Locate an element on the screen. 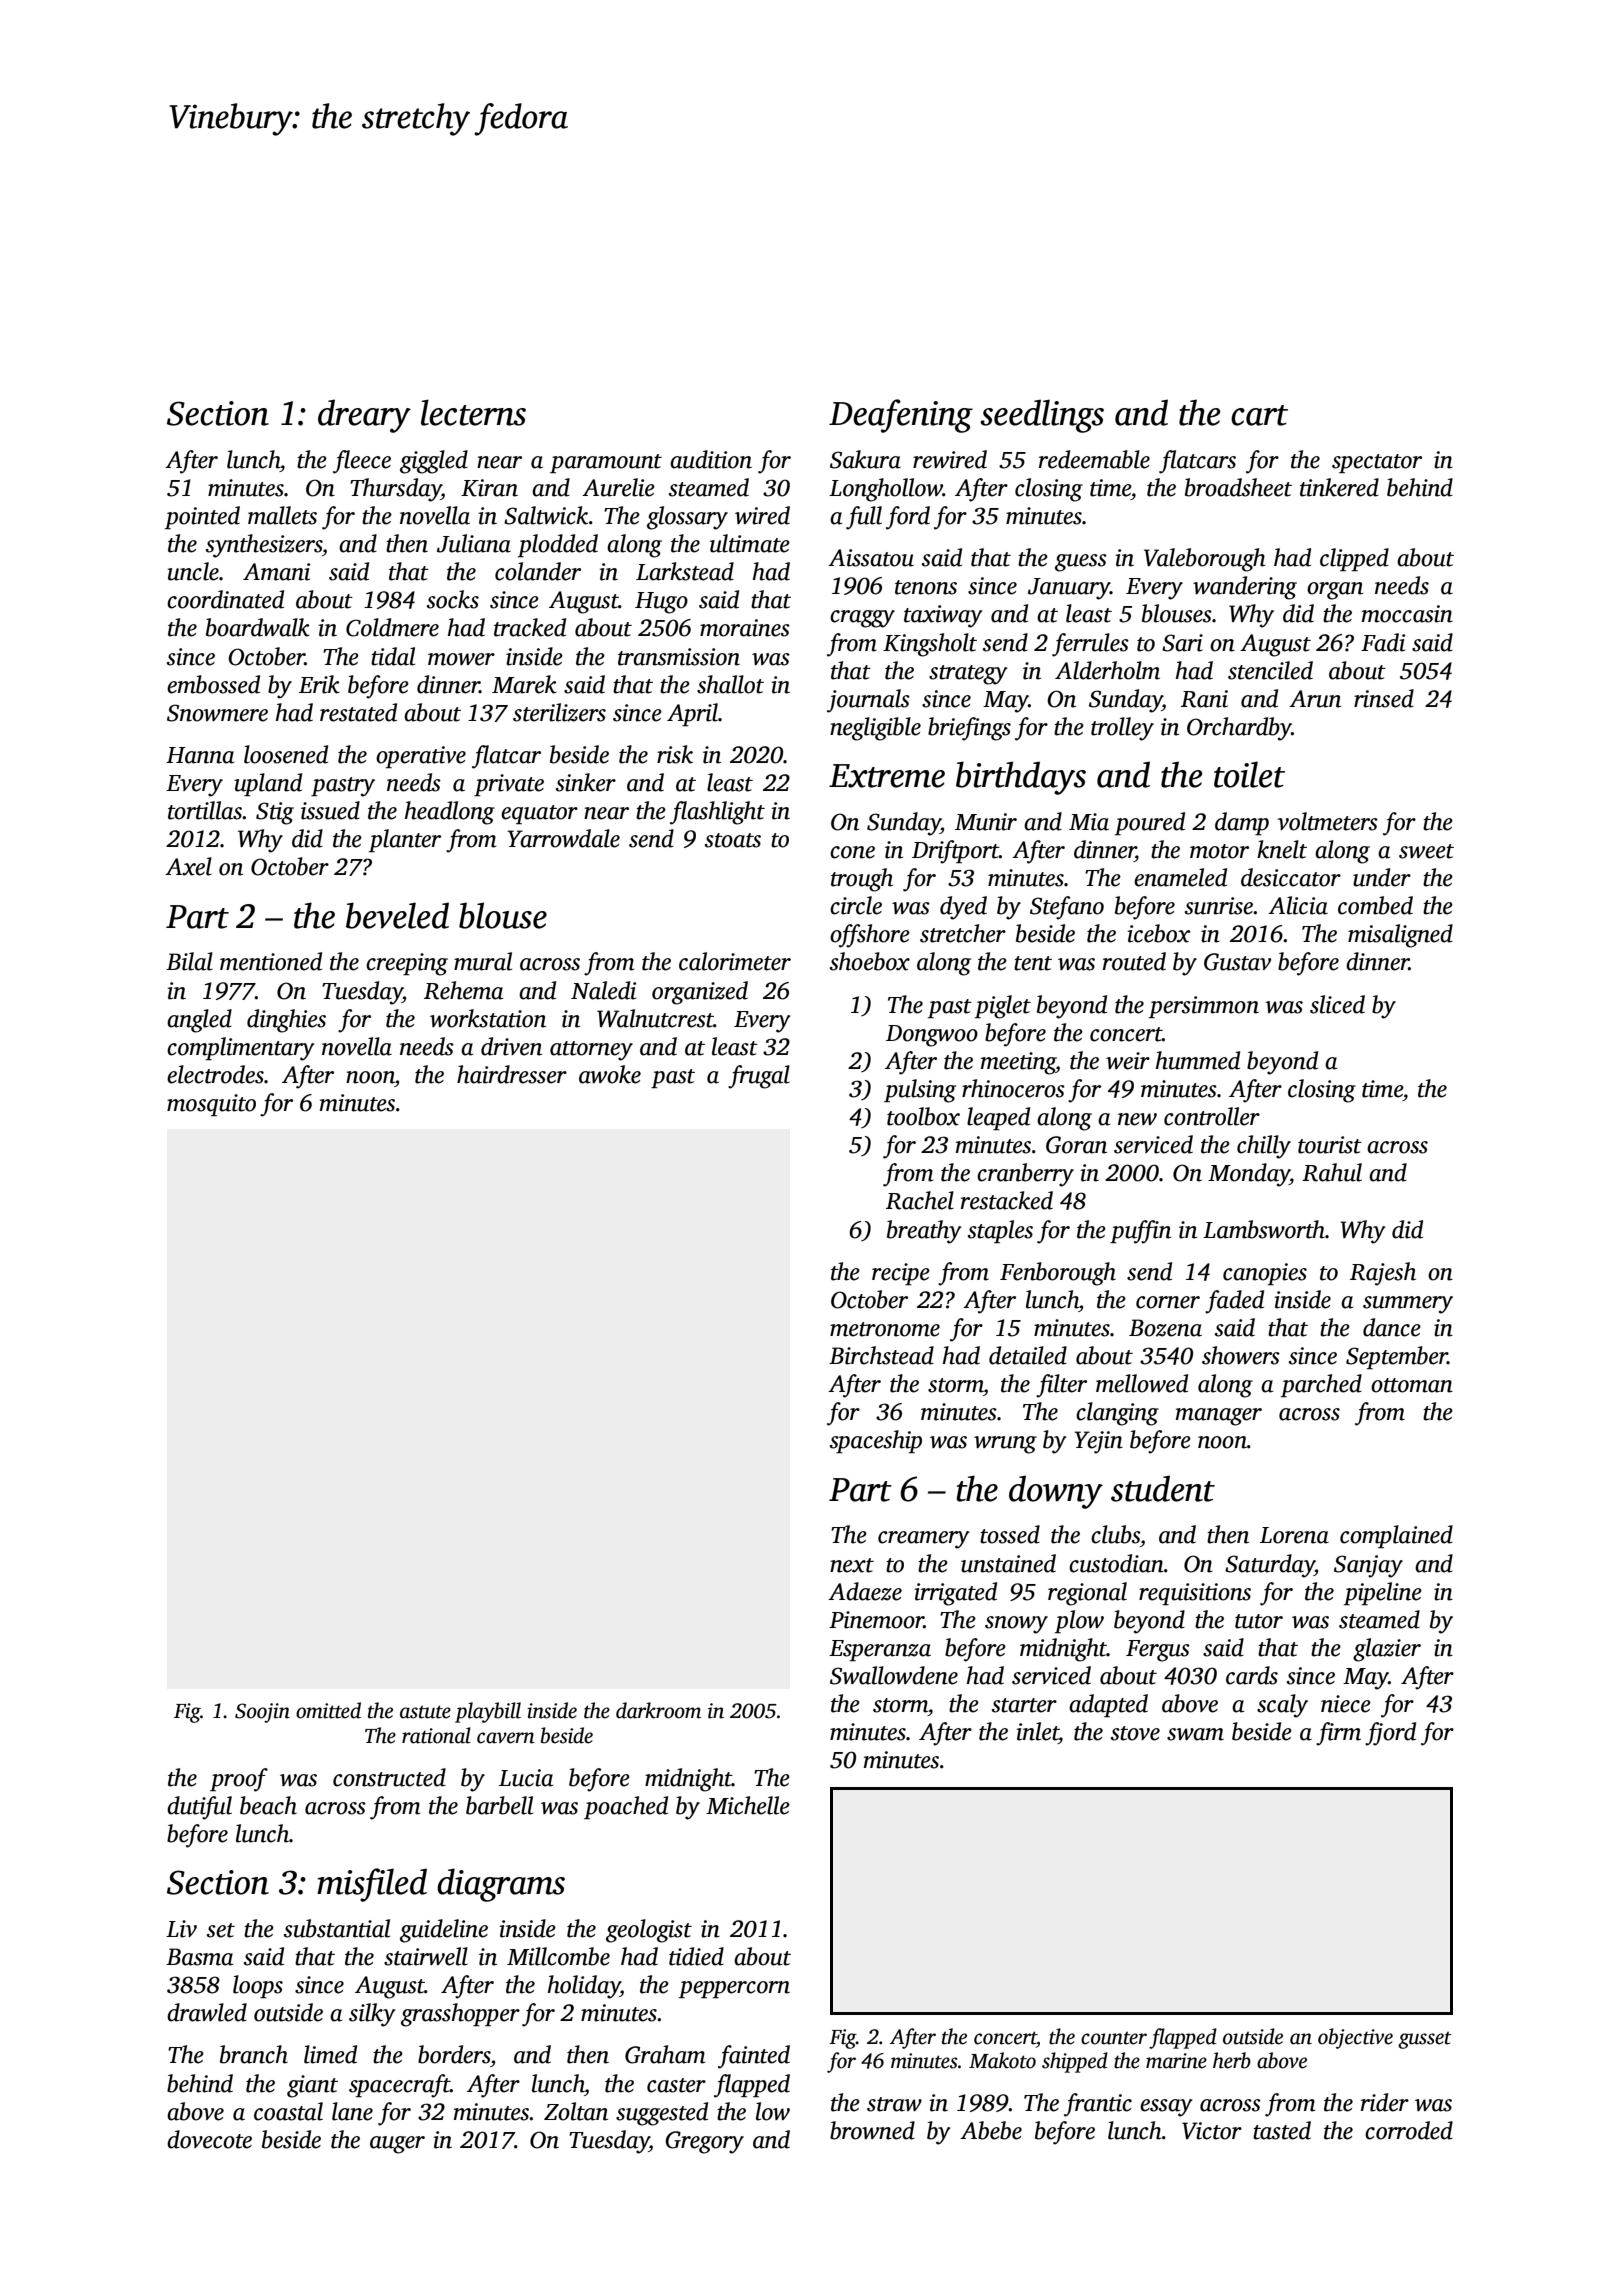  pointed is located at coordinates (202, 517).
